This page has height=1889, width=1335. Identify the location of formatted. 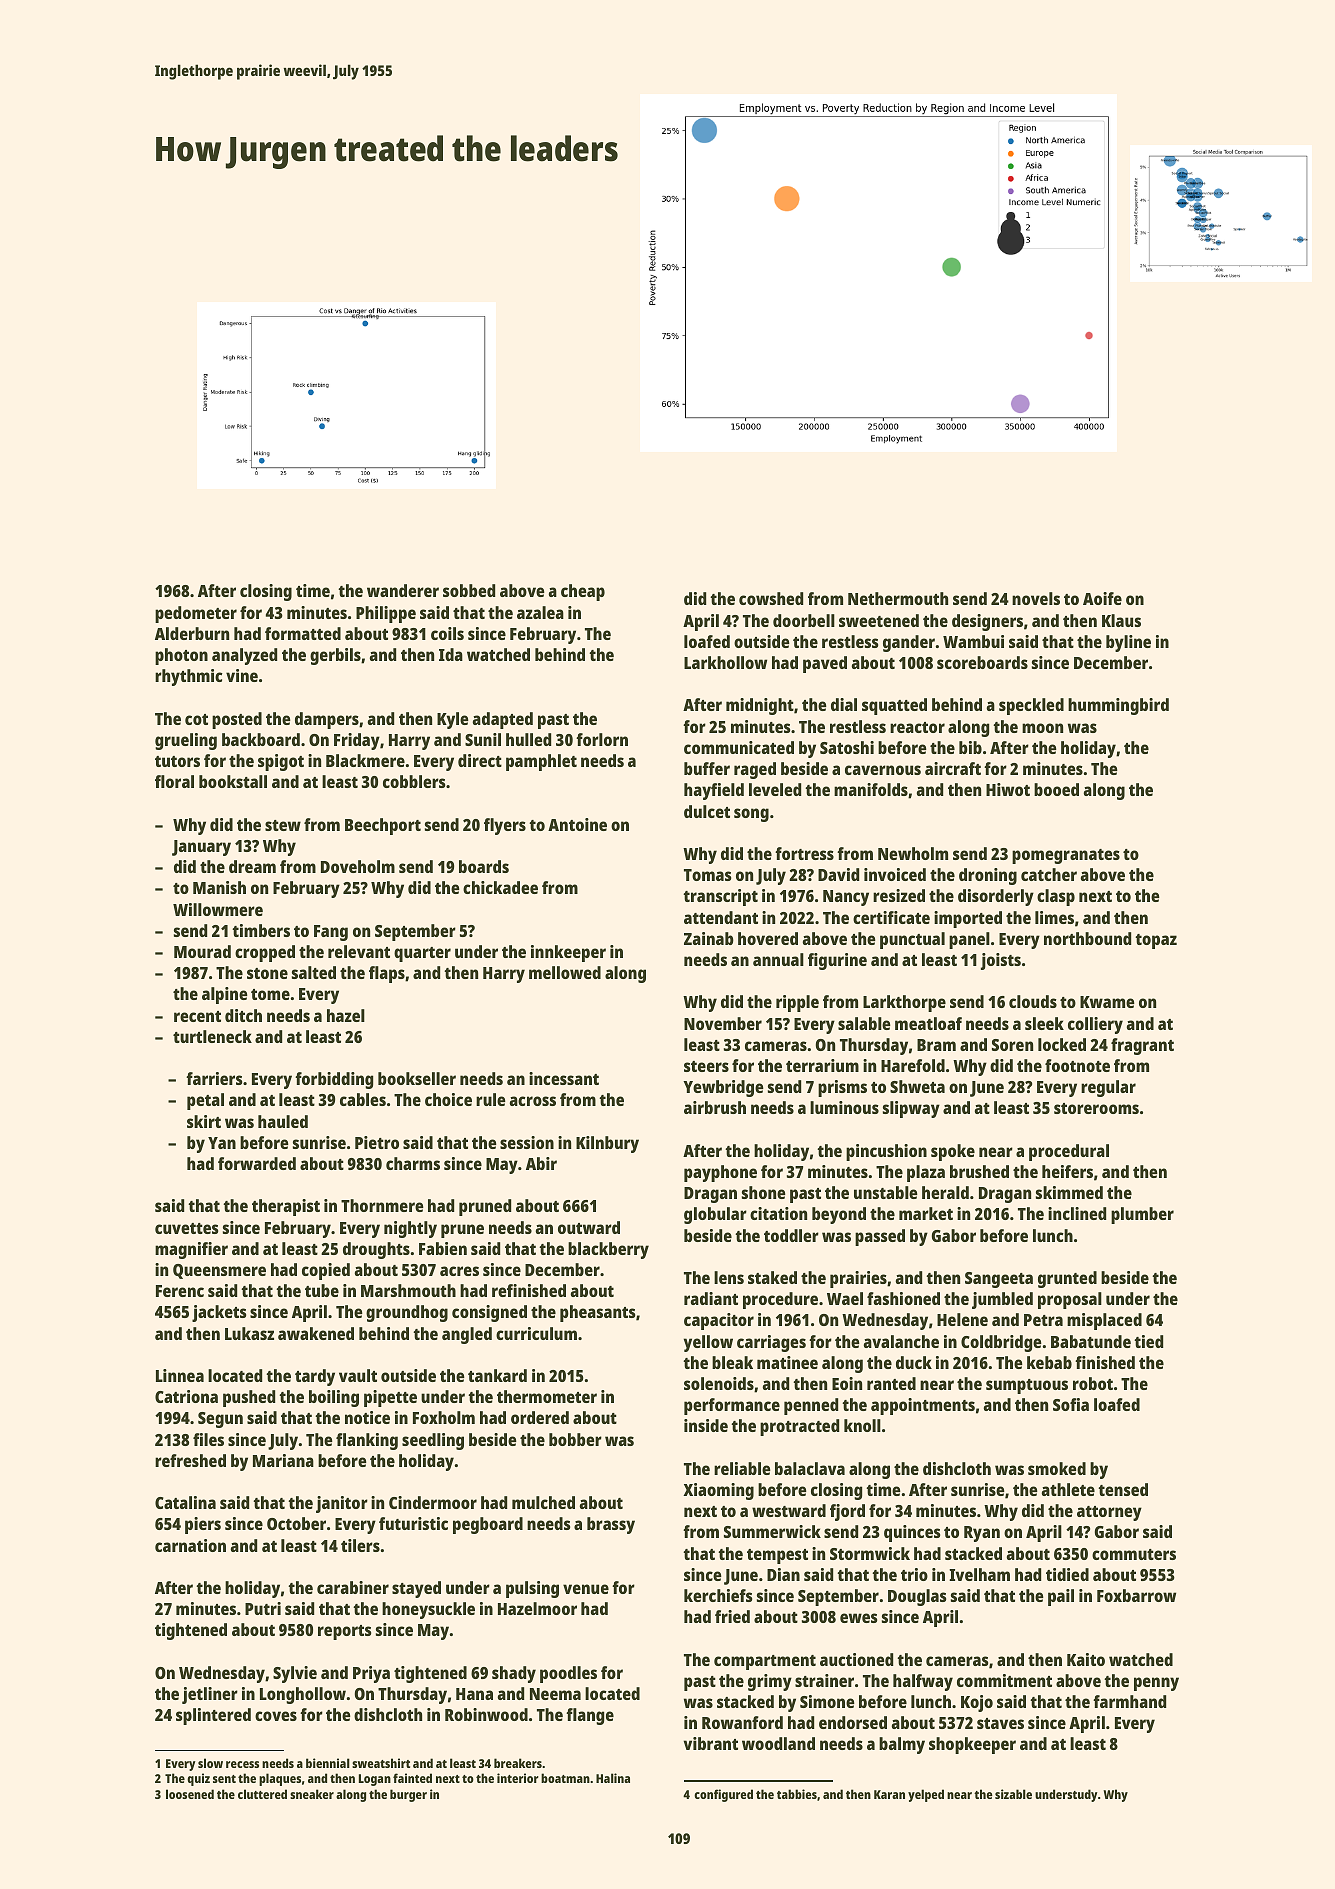
(303, 633).
